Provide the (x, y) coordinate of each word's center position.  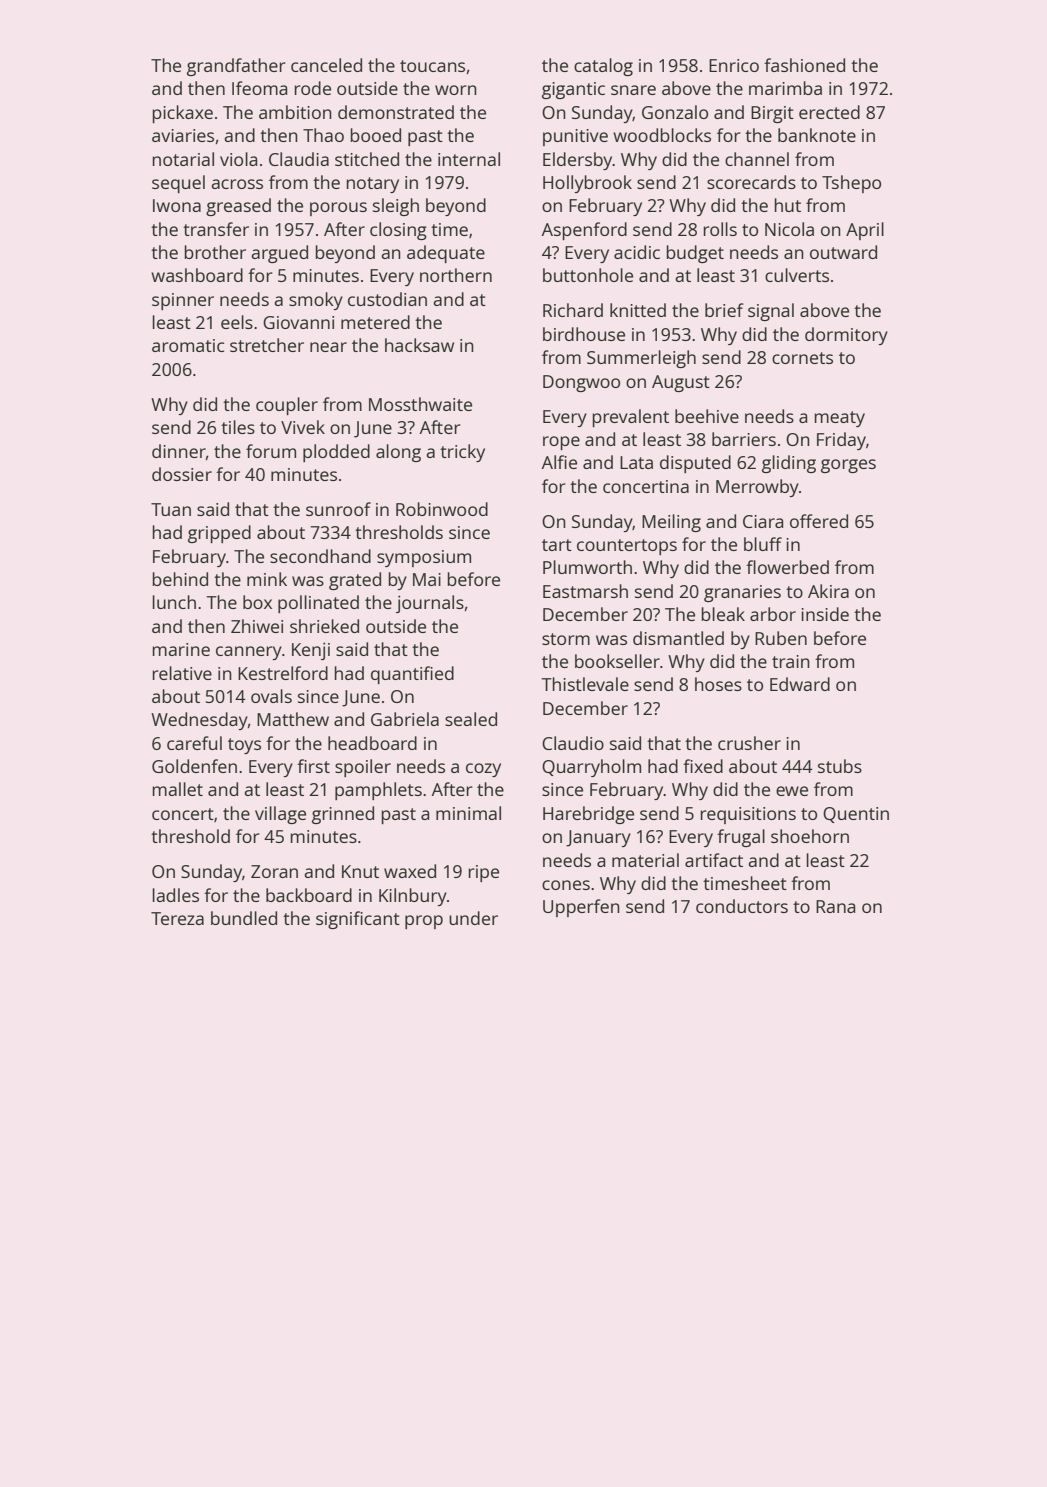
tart (557, 545)
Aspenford (584, 231)
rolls (720, 229)
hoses (718, 684)
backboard (309, 895)
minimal (468, 813)
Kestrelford (283, 673)
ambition (295, 112)
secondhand (320, 556)
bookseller (617, 661)
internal (469, 159)
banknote (817, 135)
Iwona (177, 205)
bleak (723, 614)
